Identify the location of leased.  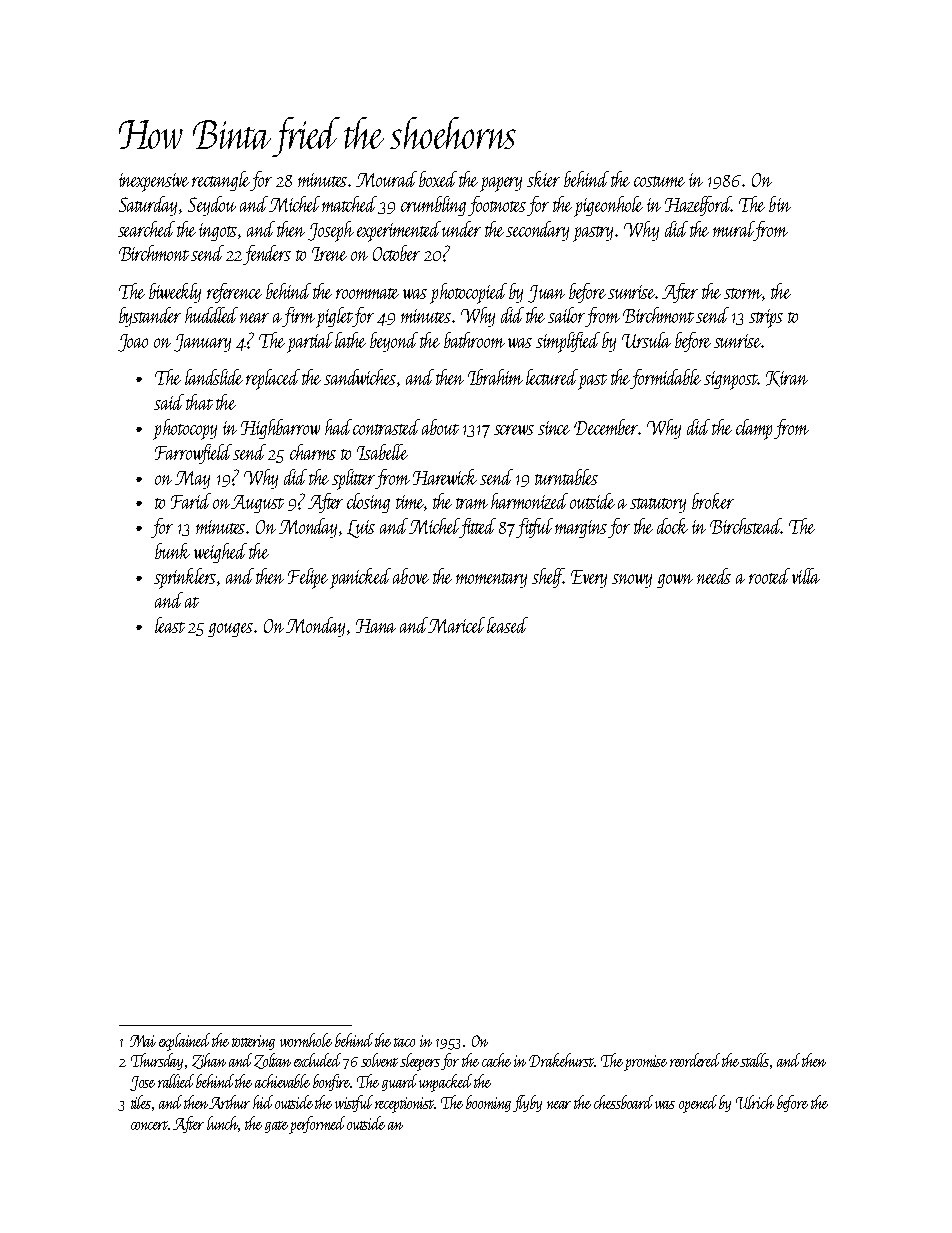
(507, 625).
